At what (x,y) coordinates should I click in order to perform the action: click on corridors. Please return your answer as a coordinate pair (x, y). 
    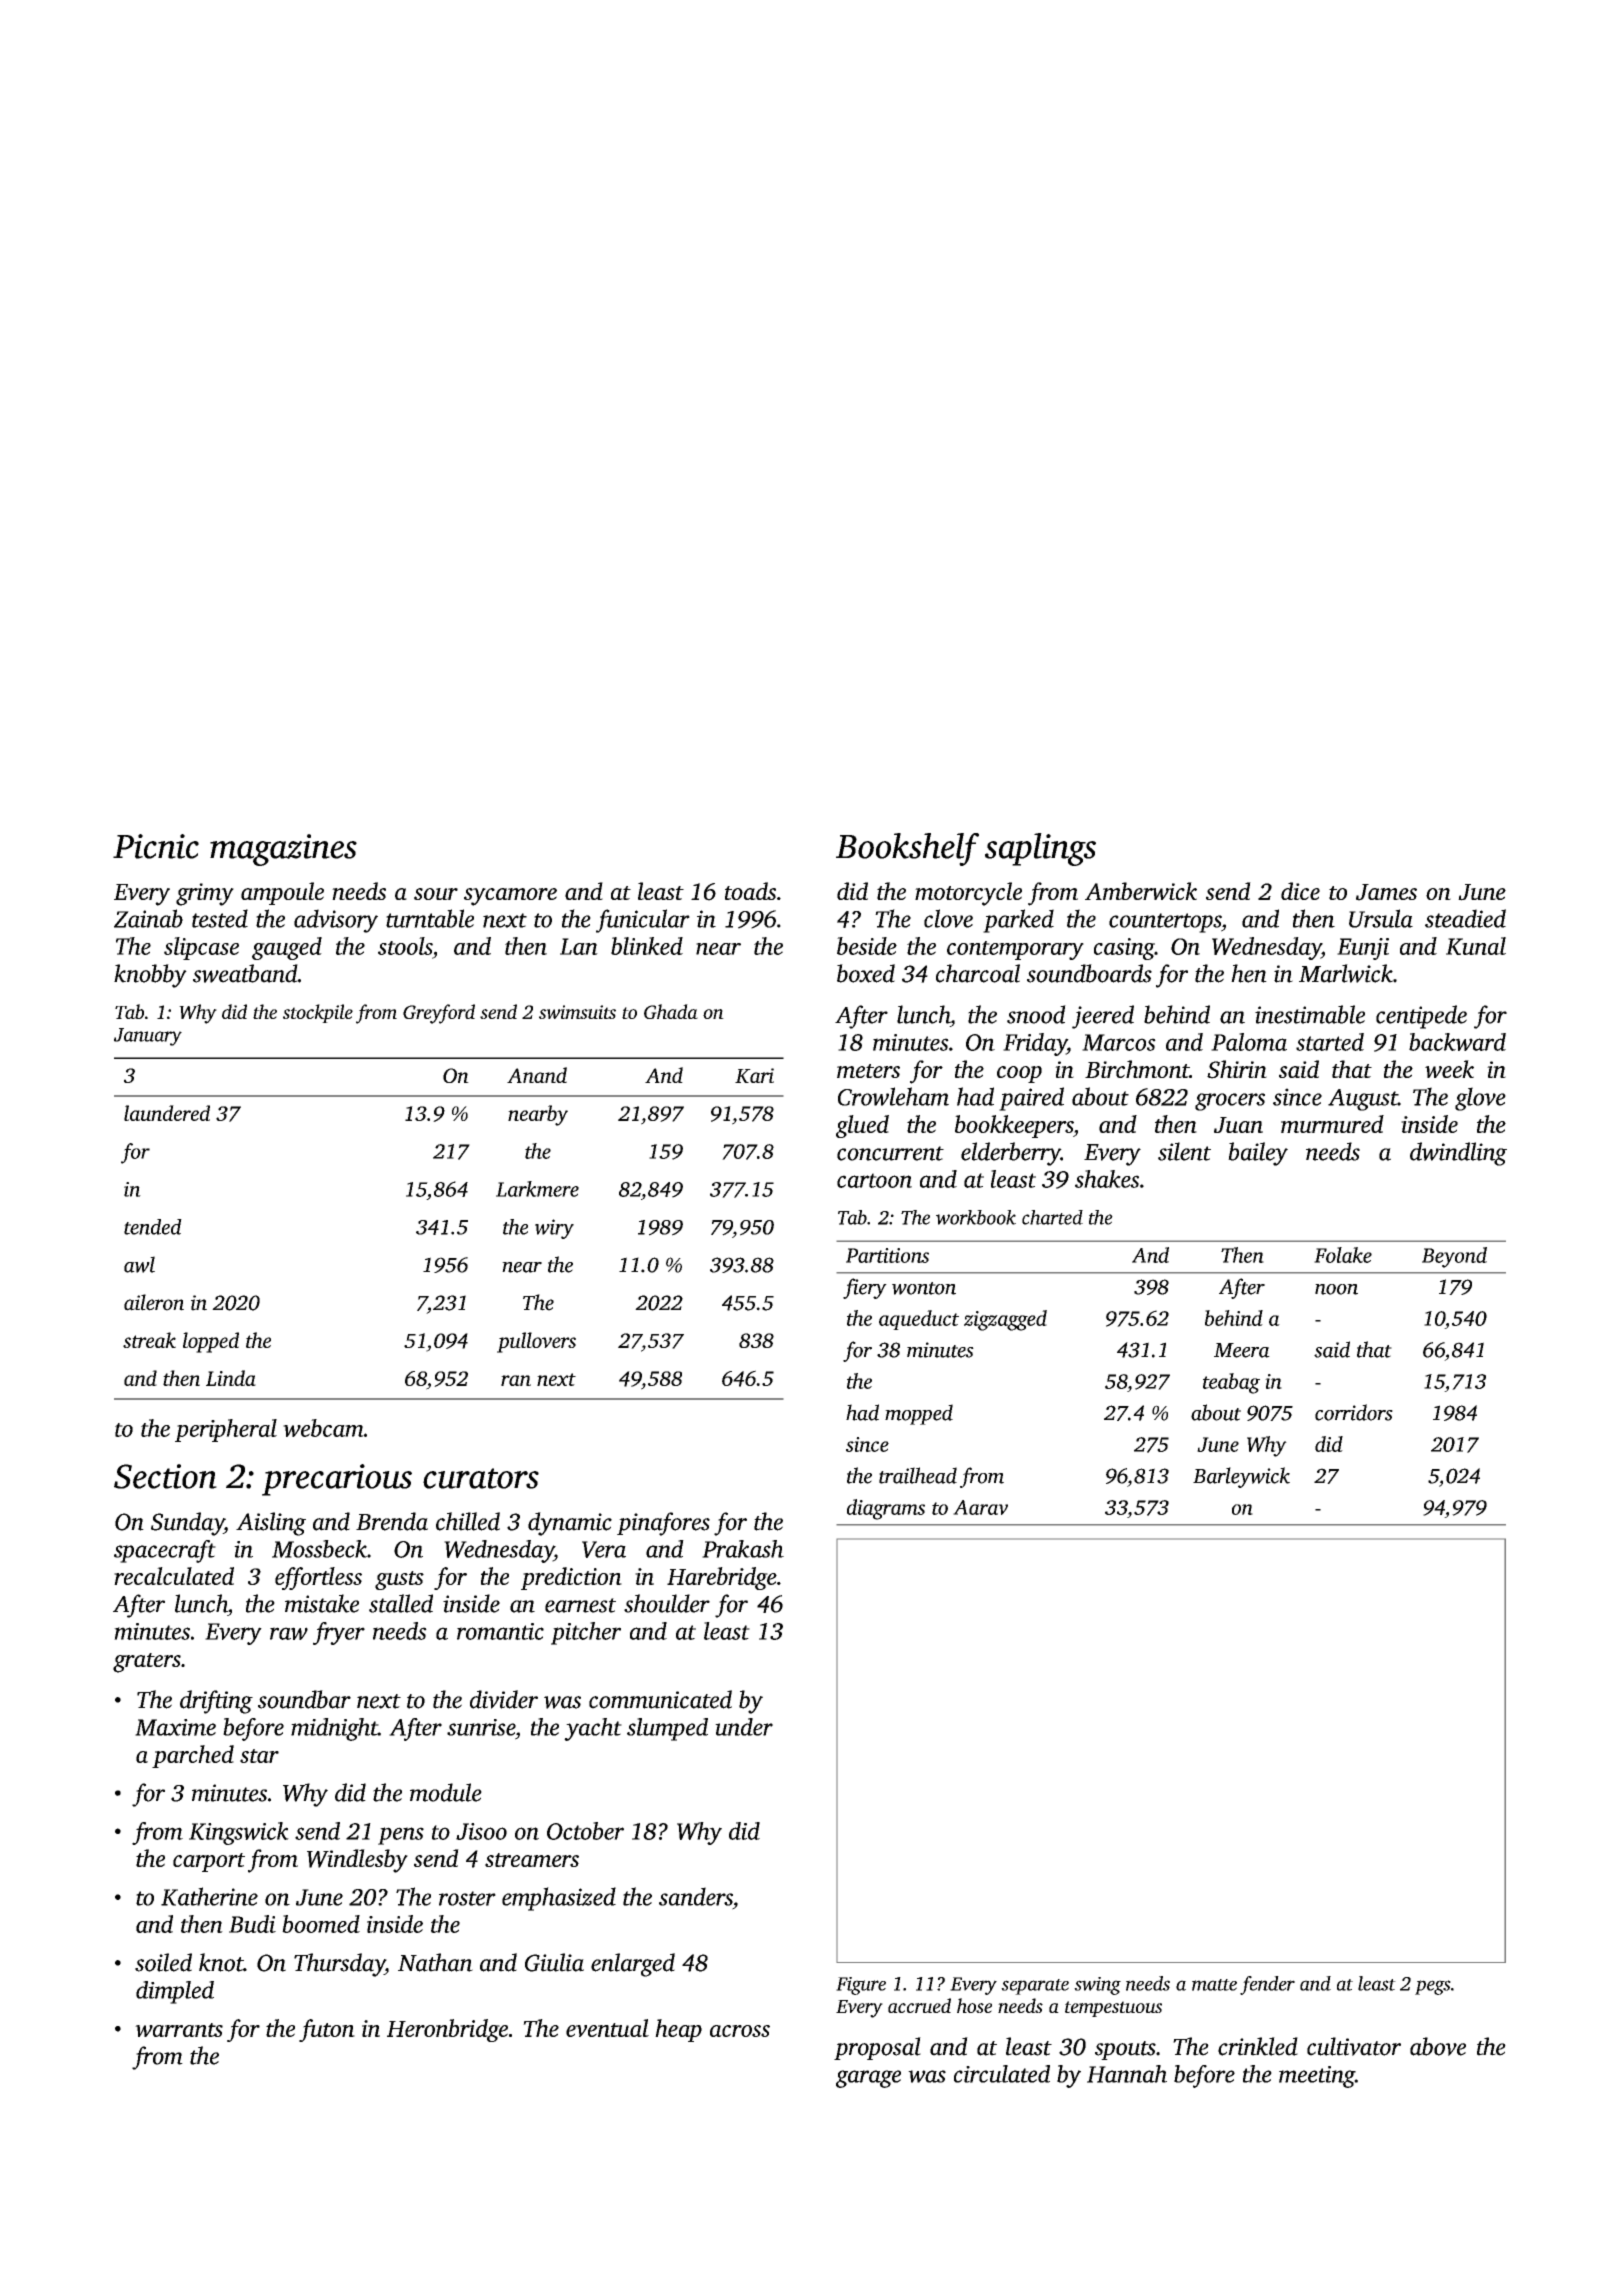
    Looking at the image, I should click on (1354, 1412).
